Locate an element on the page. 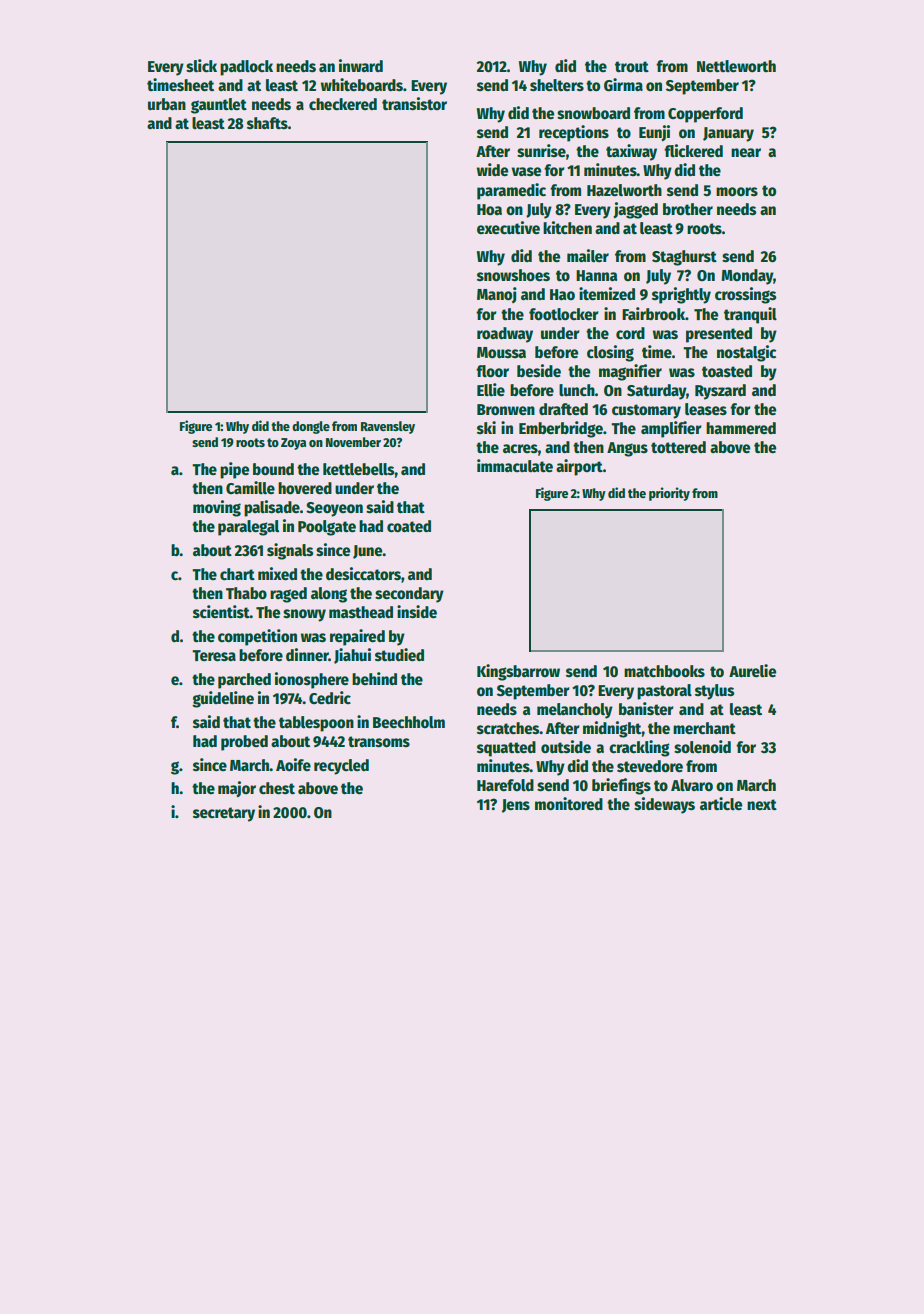 The height and width of the image is (1314, 924). Manoj is located at coordinates (497, 295).
